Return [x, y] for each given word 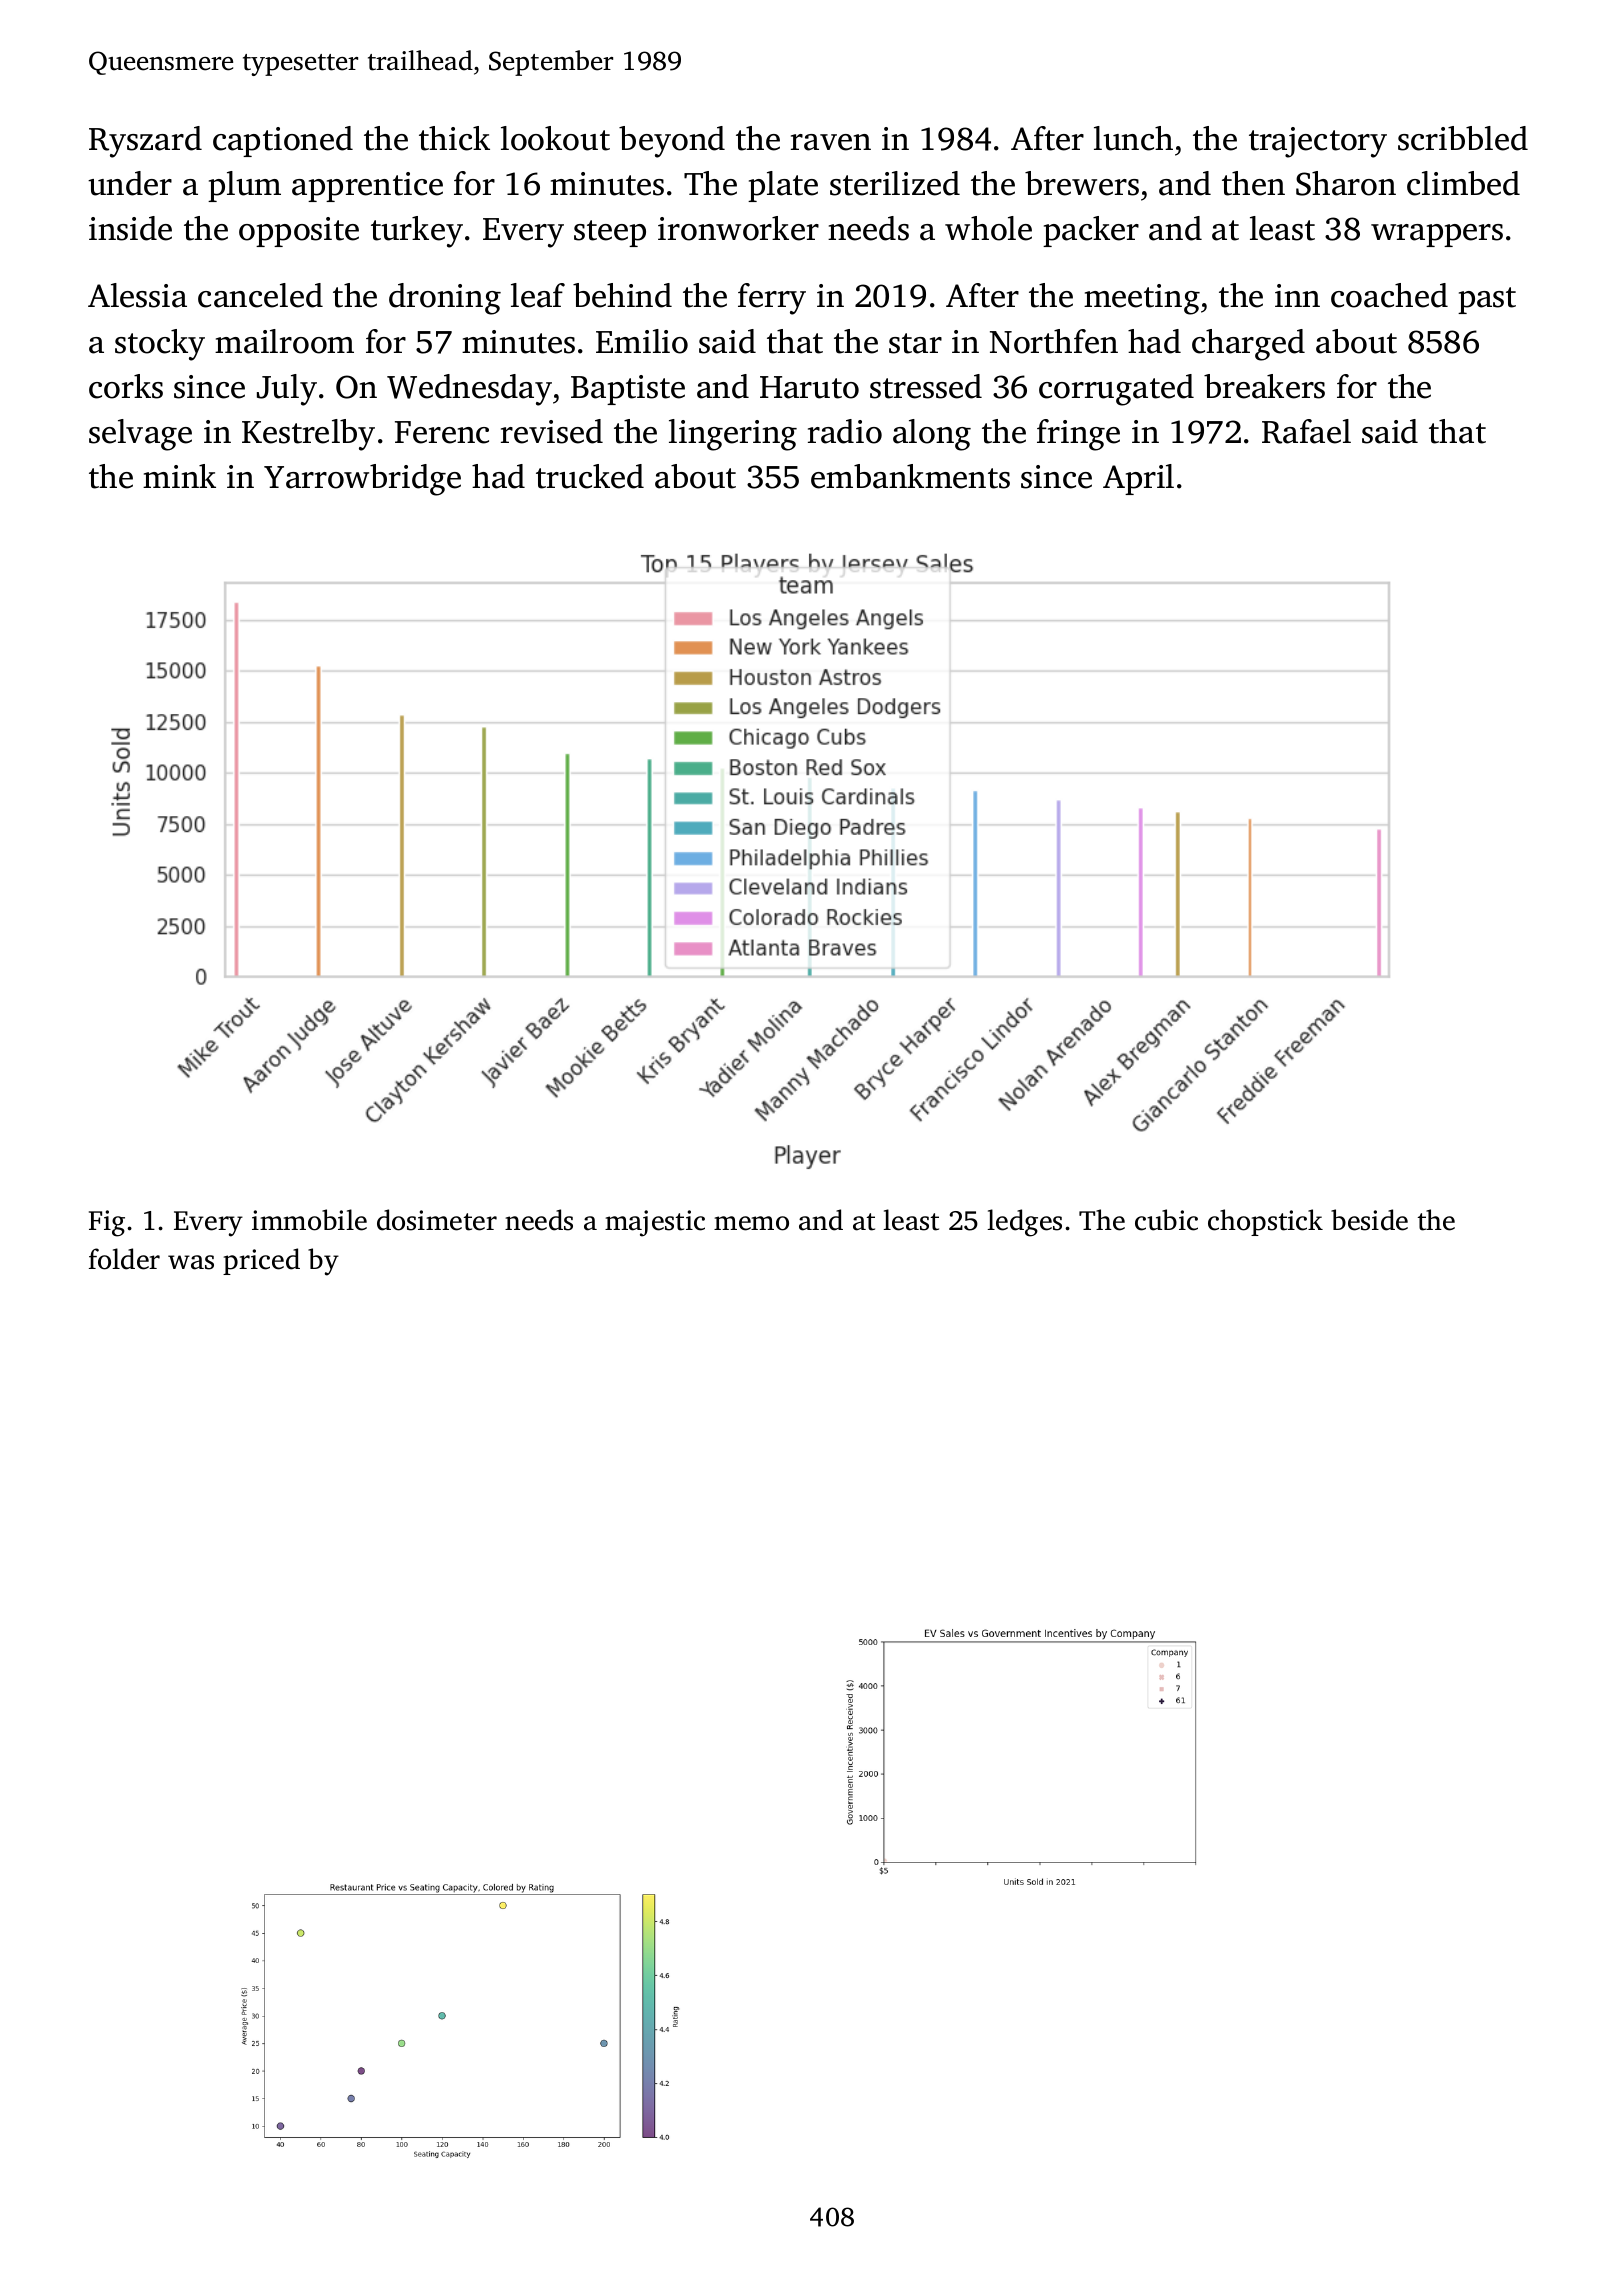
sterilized [895, 183]
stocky [160, 345]
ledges [1024, 1223]
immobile [309, 1220]
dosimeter [437, 1220]
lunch [1133, 138]
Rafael [1306, 431]
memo [751, 1223]
